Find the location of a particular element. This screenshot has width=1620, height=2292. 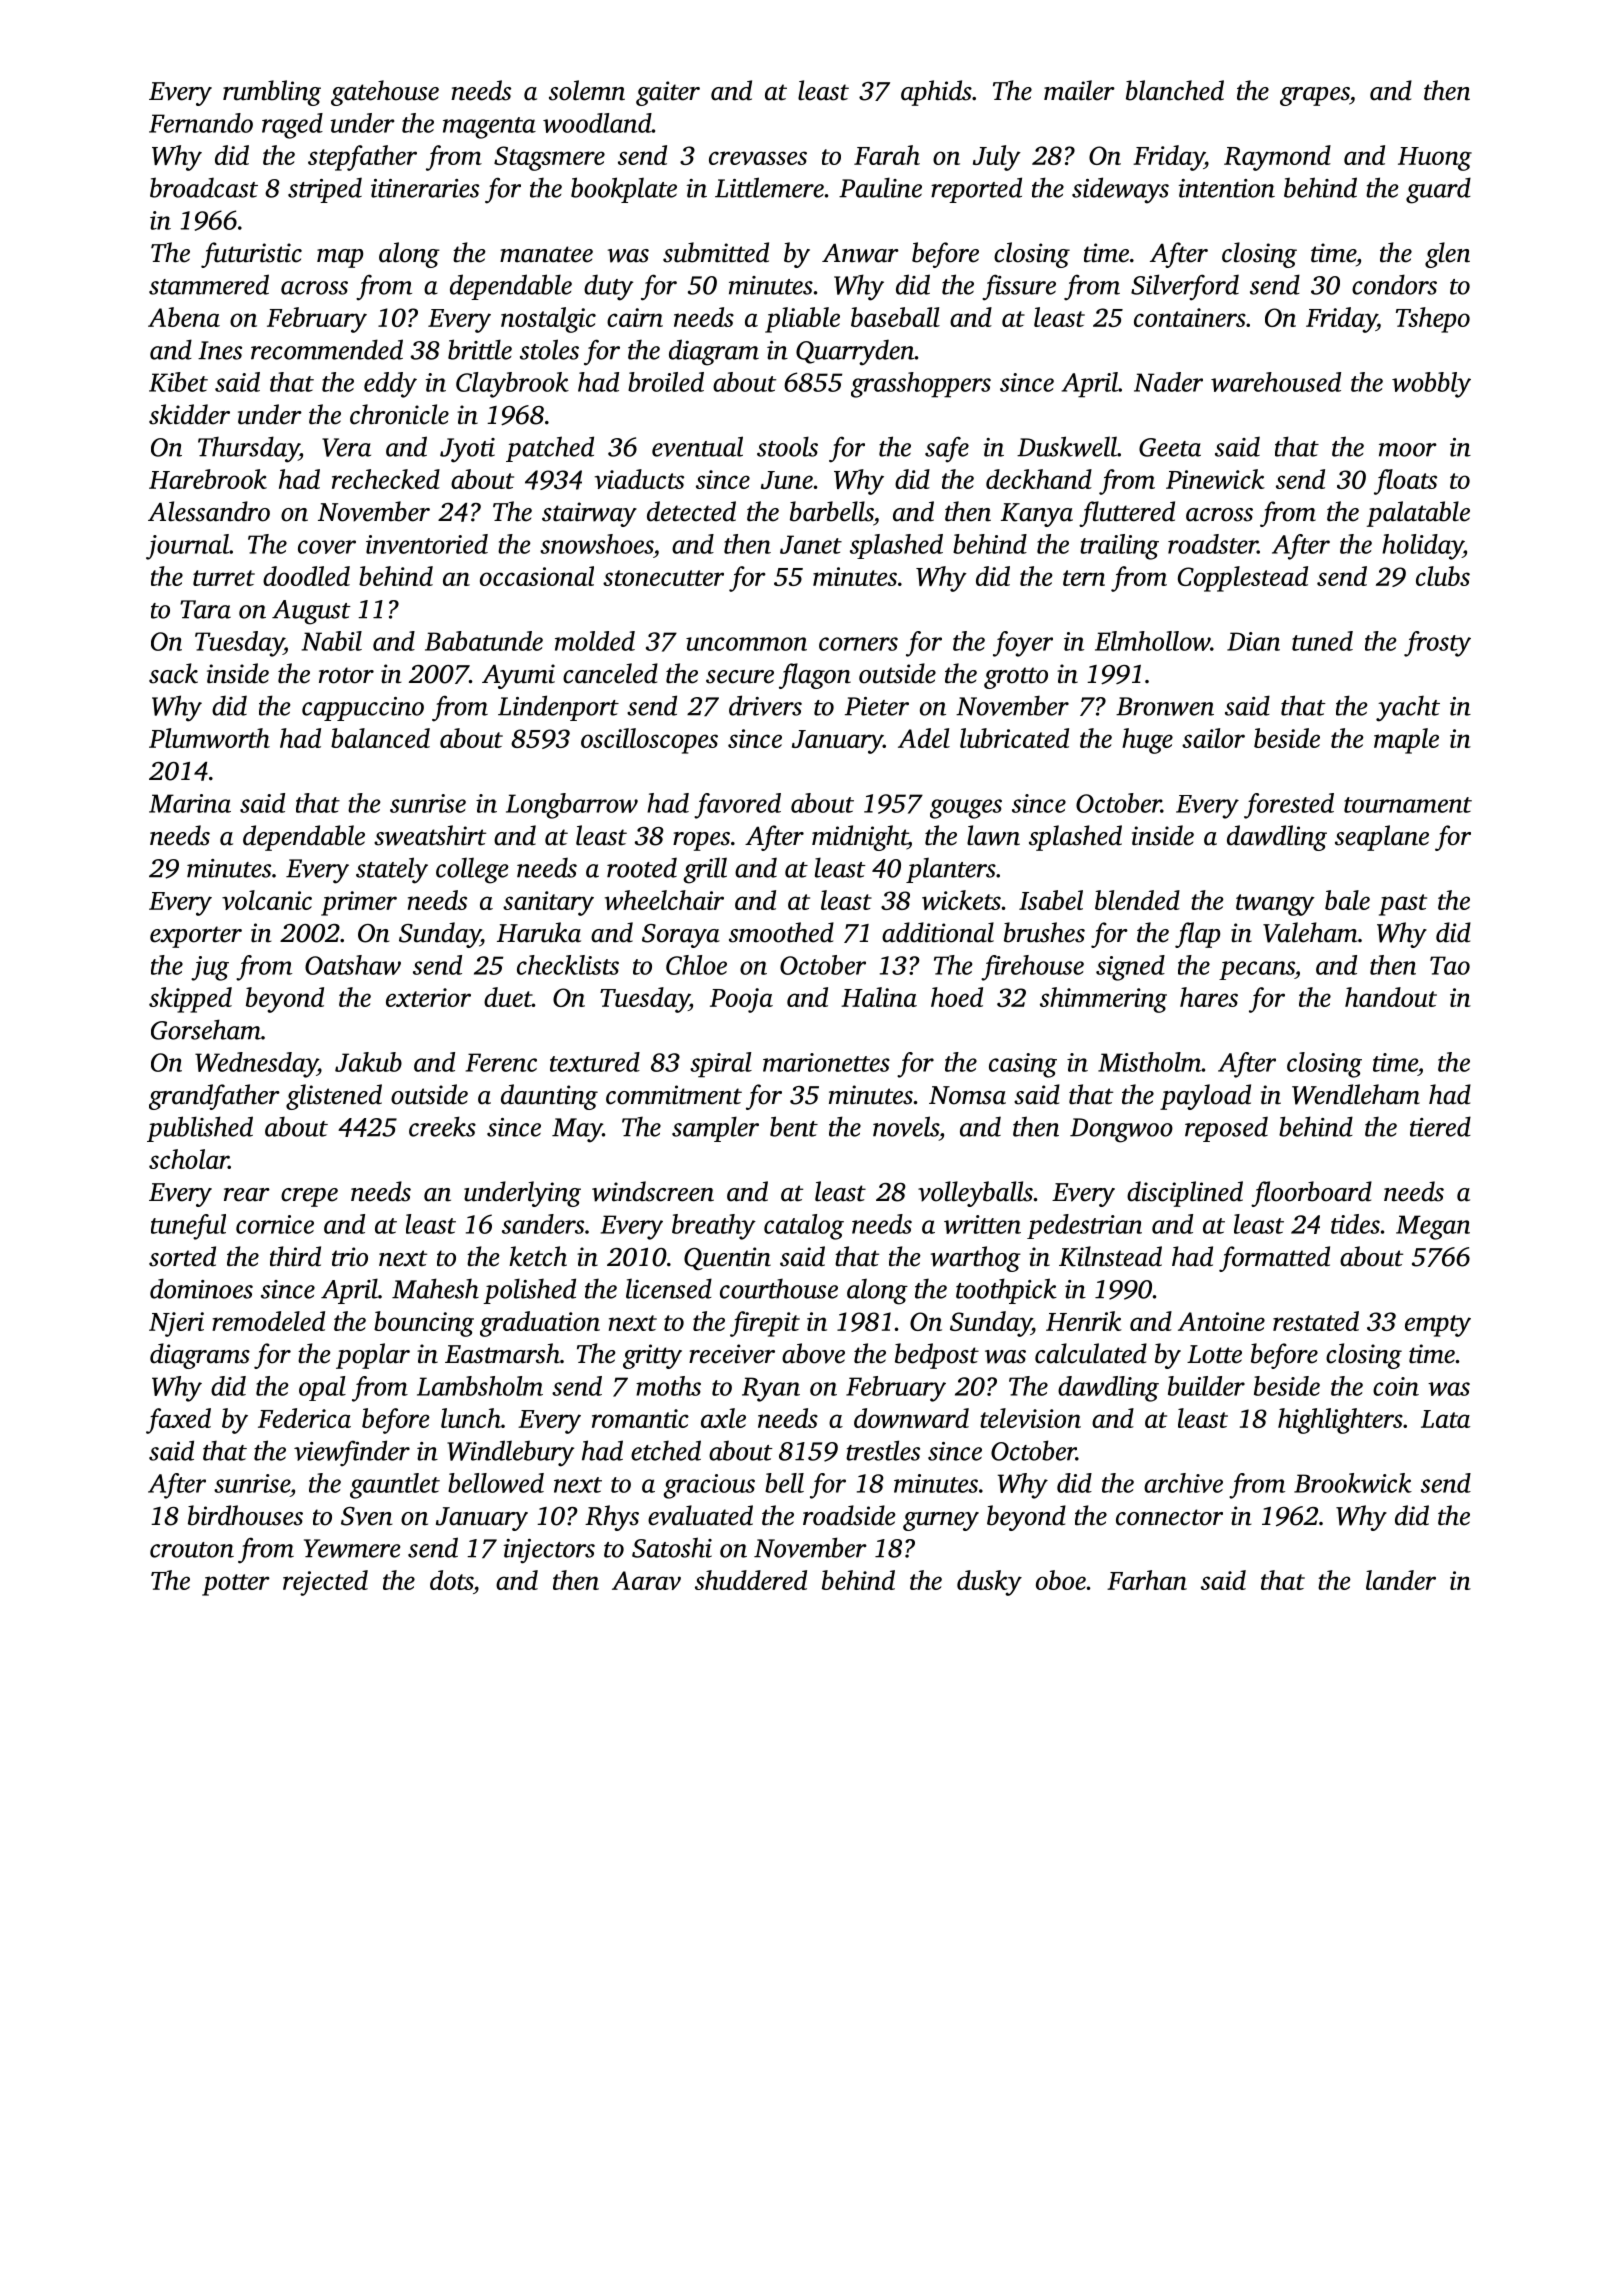

grapes is located at coordinates (1315, 96).
